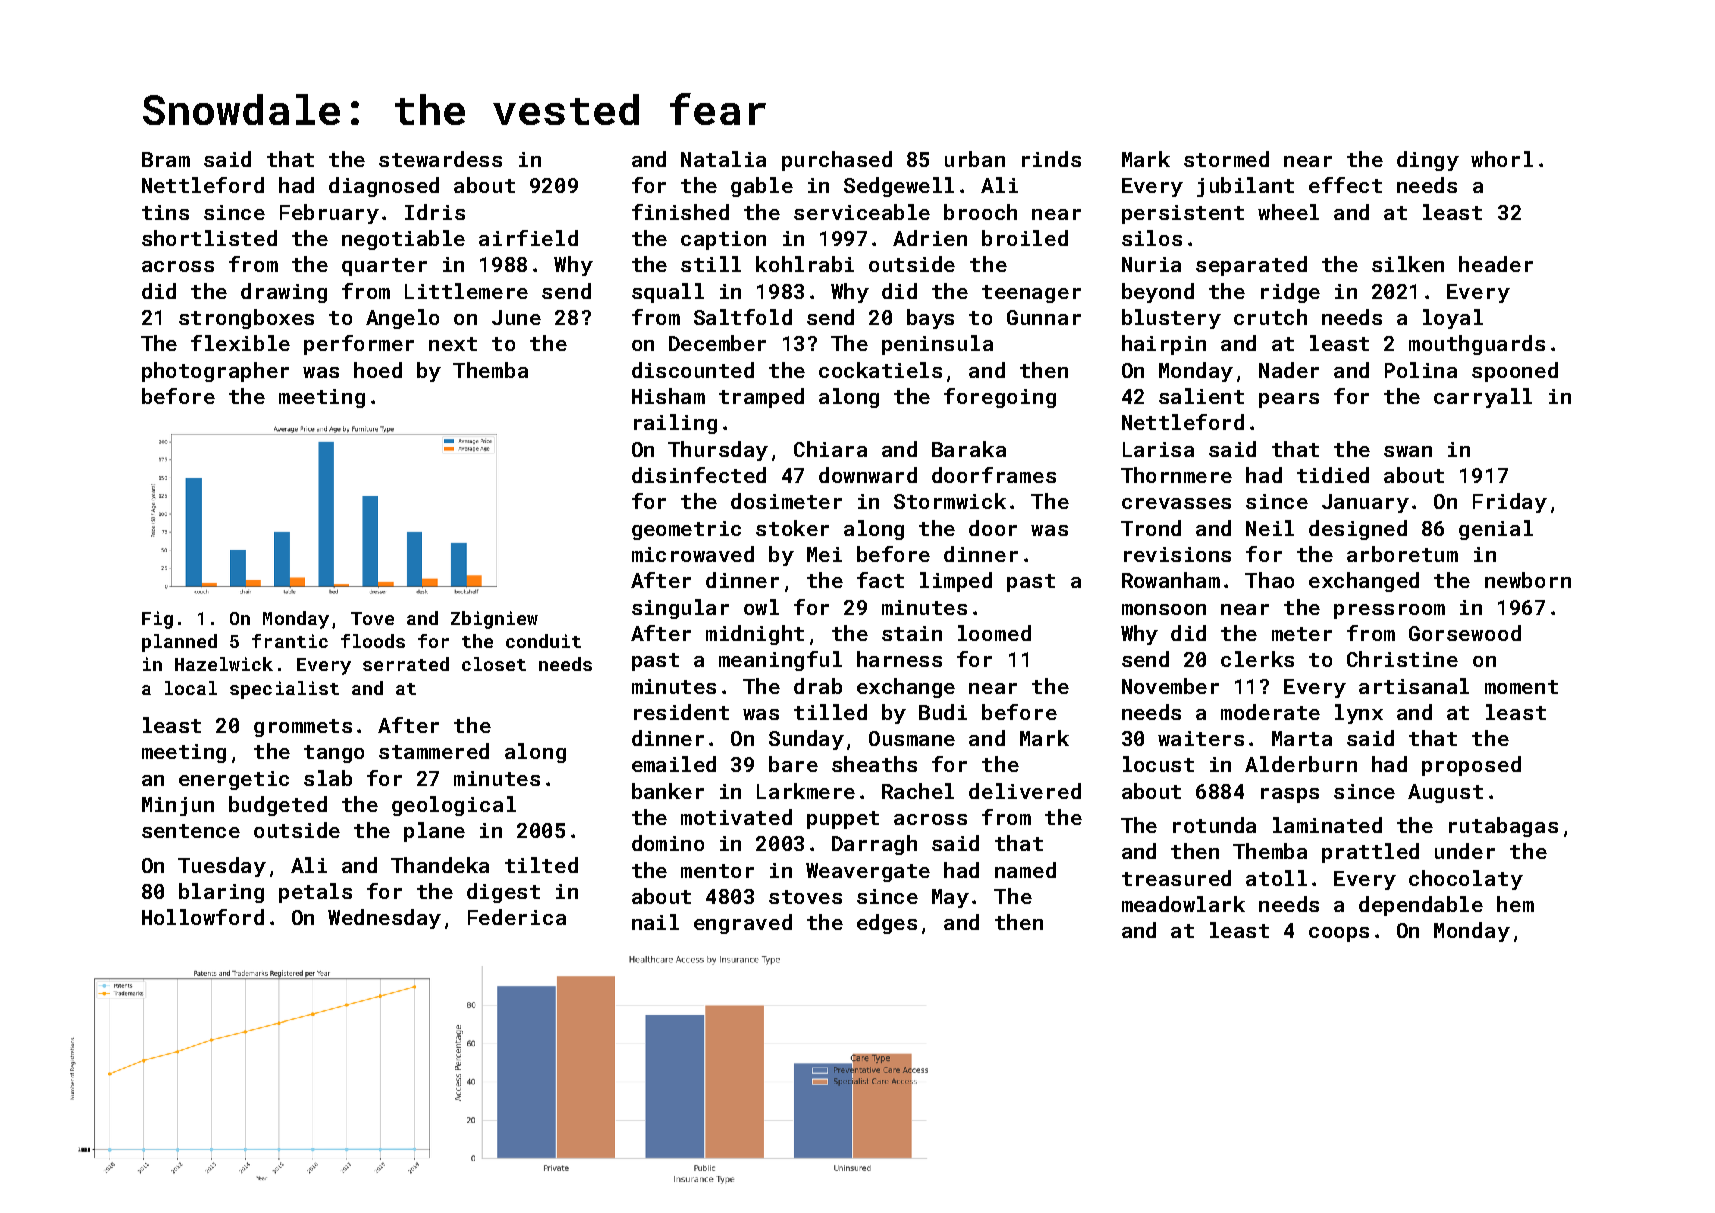 The image size is (1715, 1213). I want to click on nail, so click(655, 922).
